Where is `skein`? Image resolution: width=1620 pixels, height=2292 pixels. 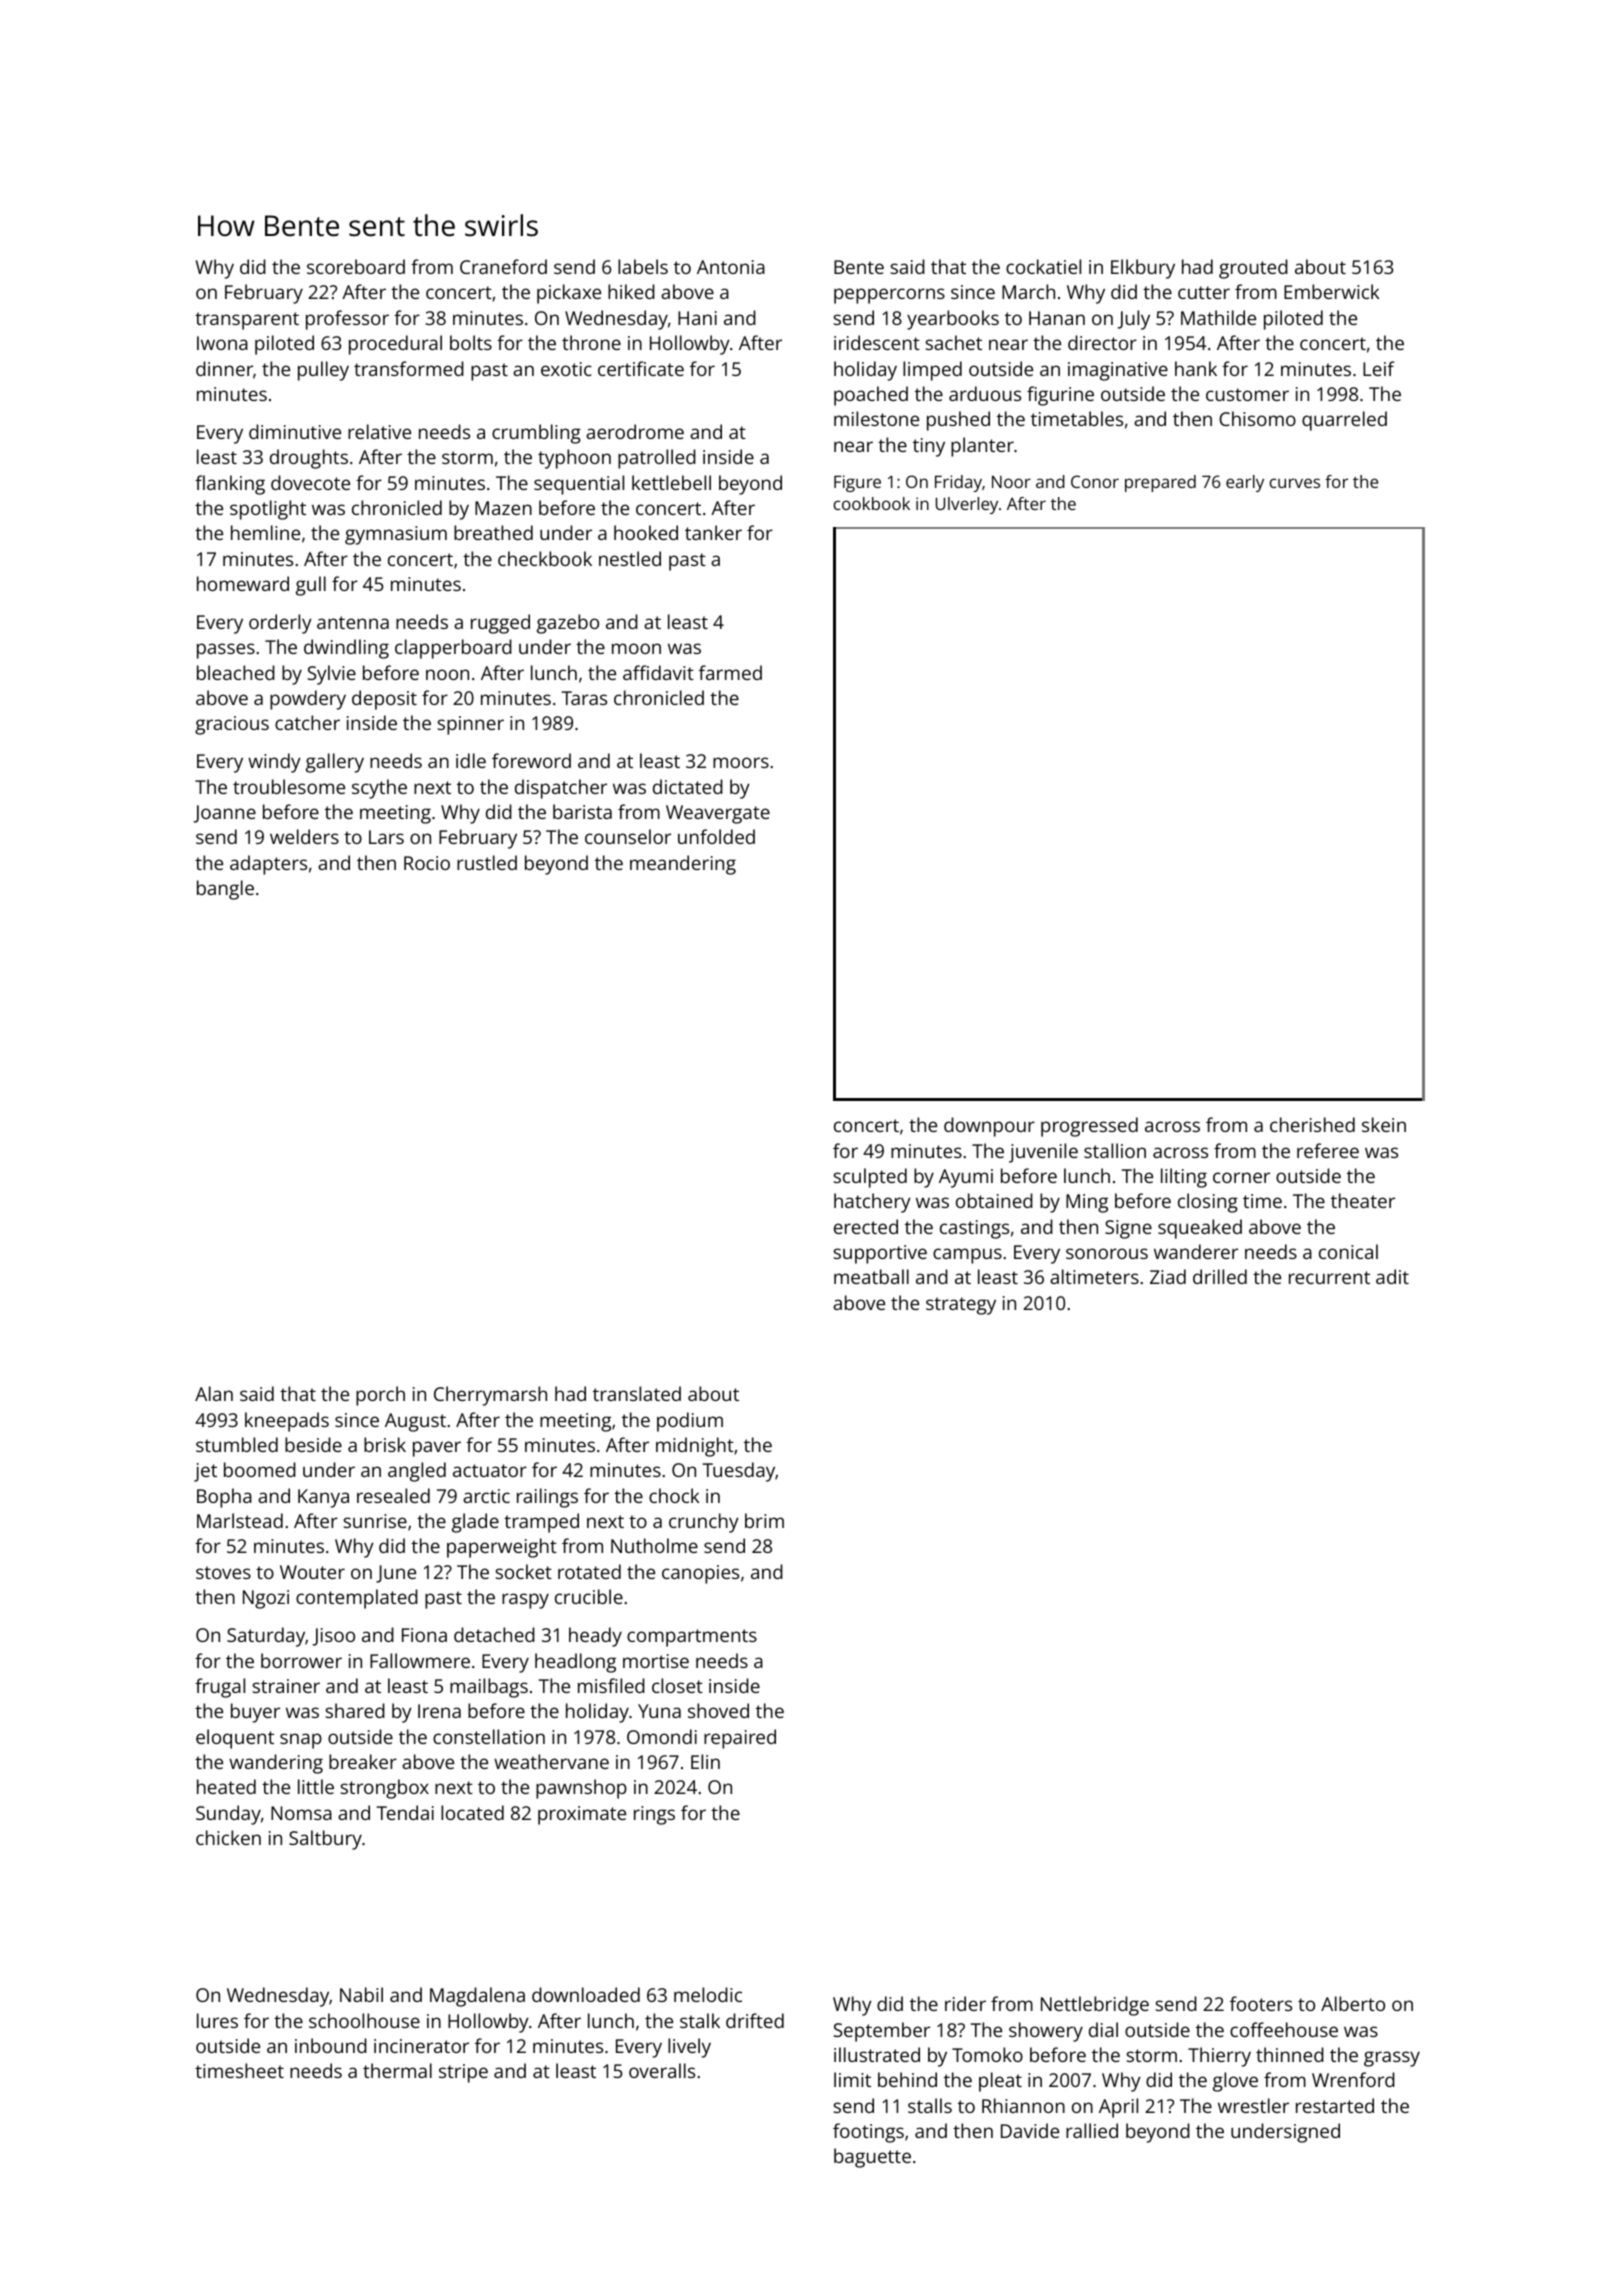 skein is located at coordinates (1384, 1124).
